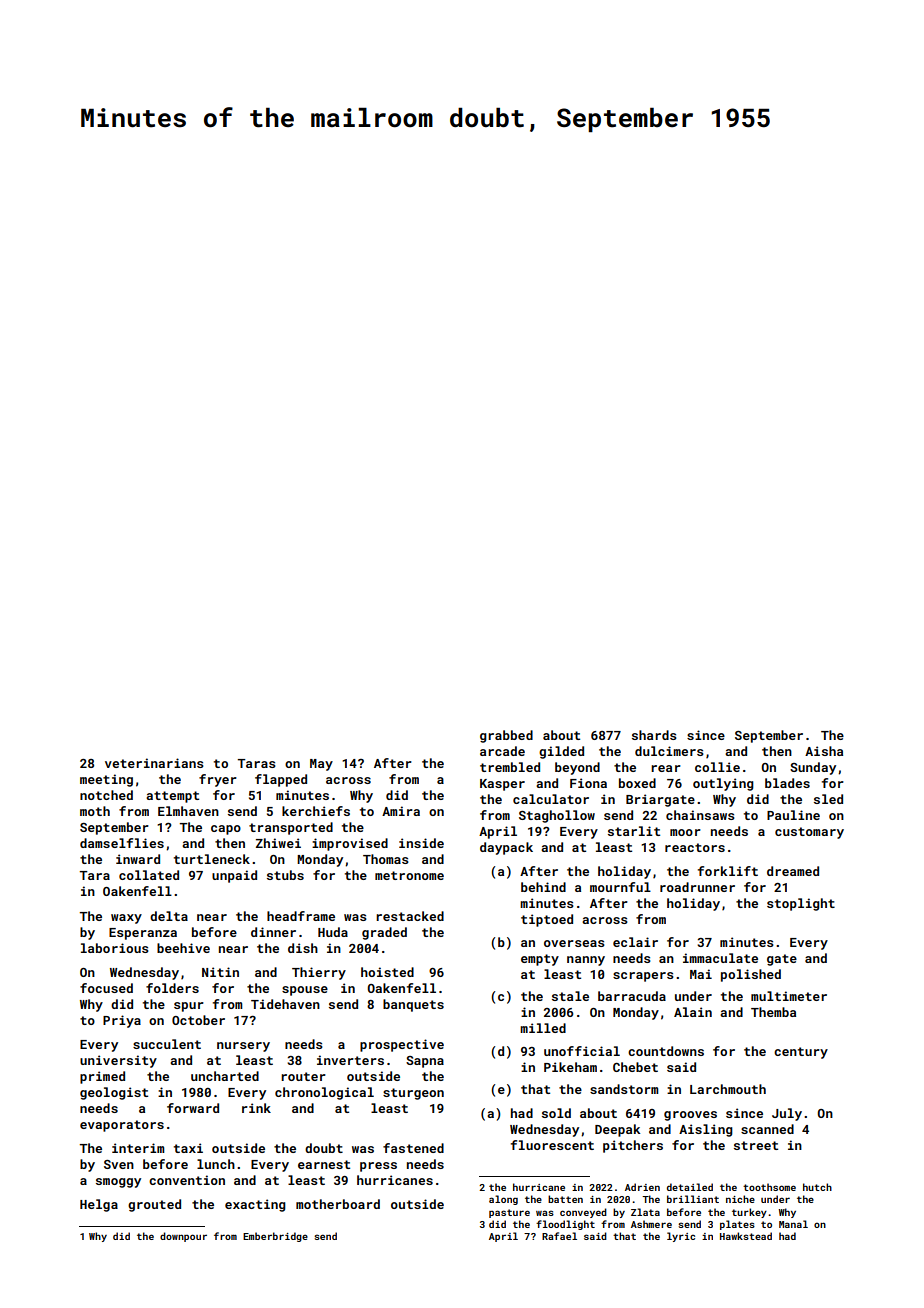  I want to click on sturgeon, so click(413, 1094).
